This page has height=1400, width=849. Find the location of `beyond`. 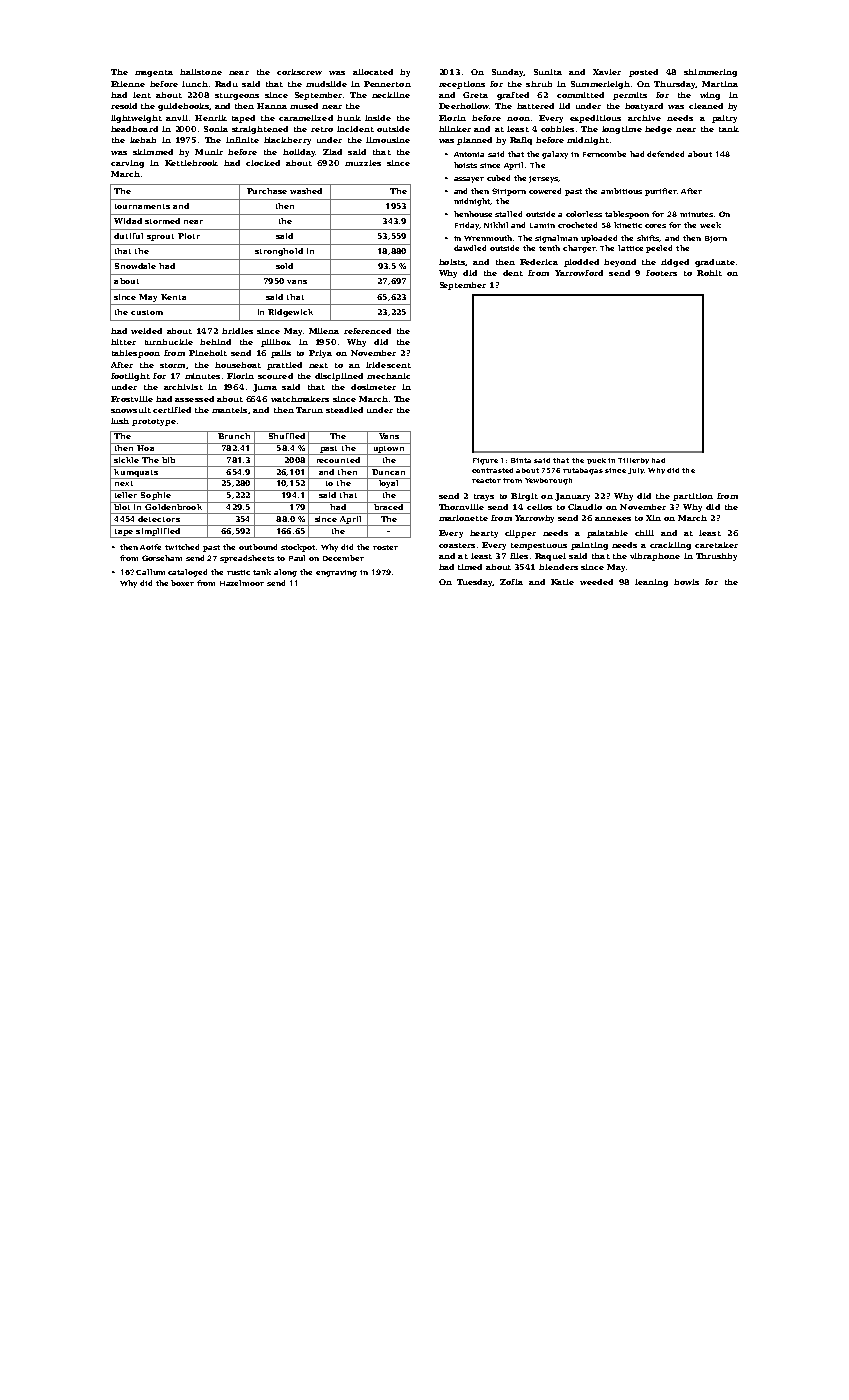

beyond is located at coordinates (620, 263).
